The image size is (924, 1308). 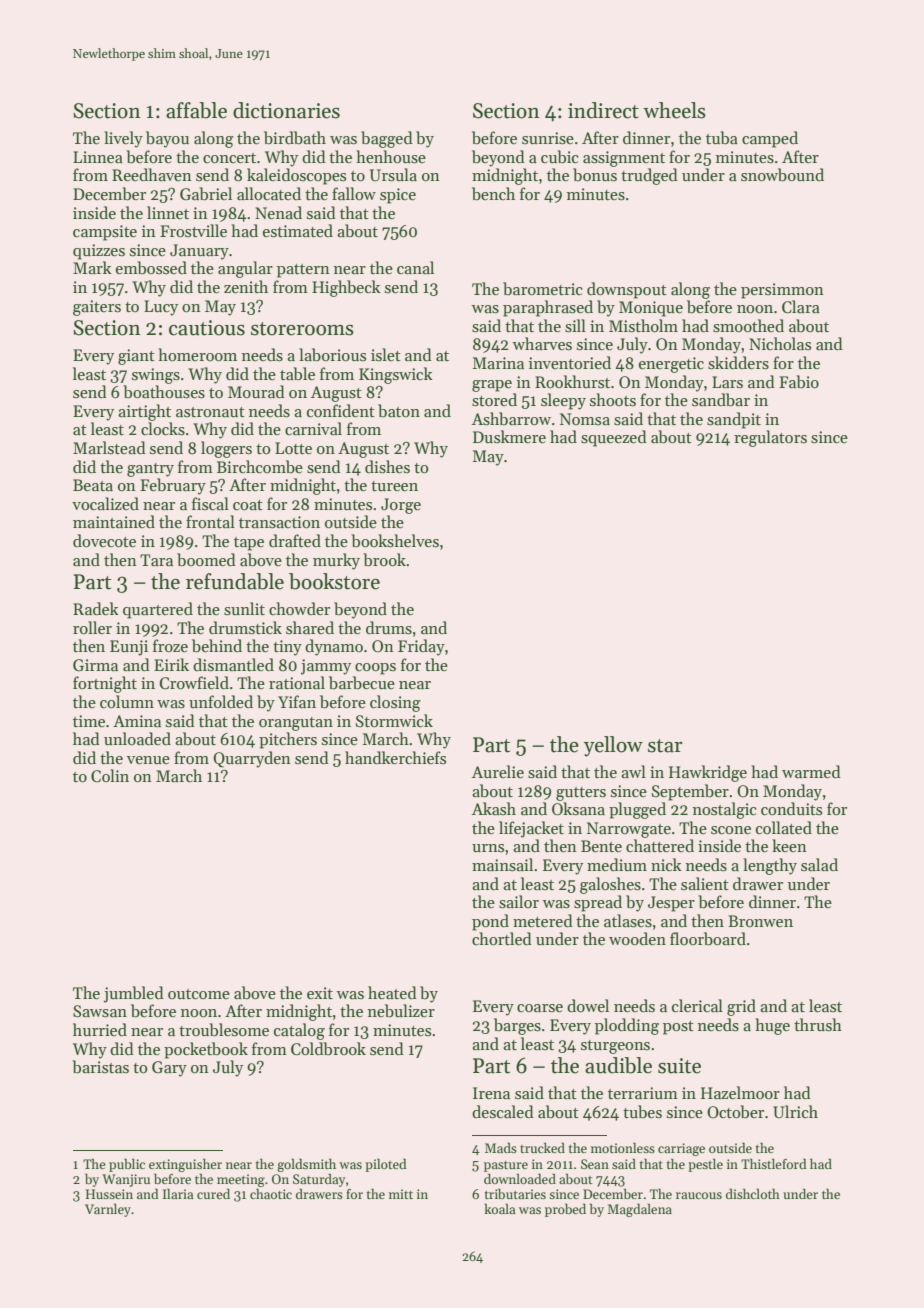 What do you see at coordinates (341, 410) in the screenshot?
I see `confident` at bounding box center [341, 410].
